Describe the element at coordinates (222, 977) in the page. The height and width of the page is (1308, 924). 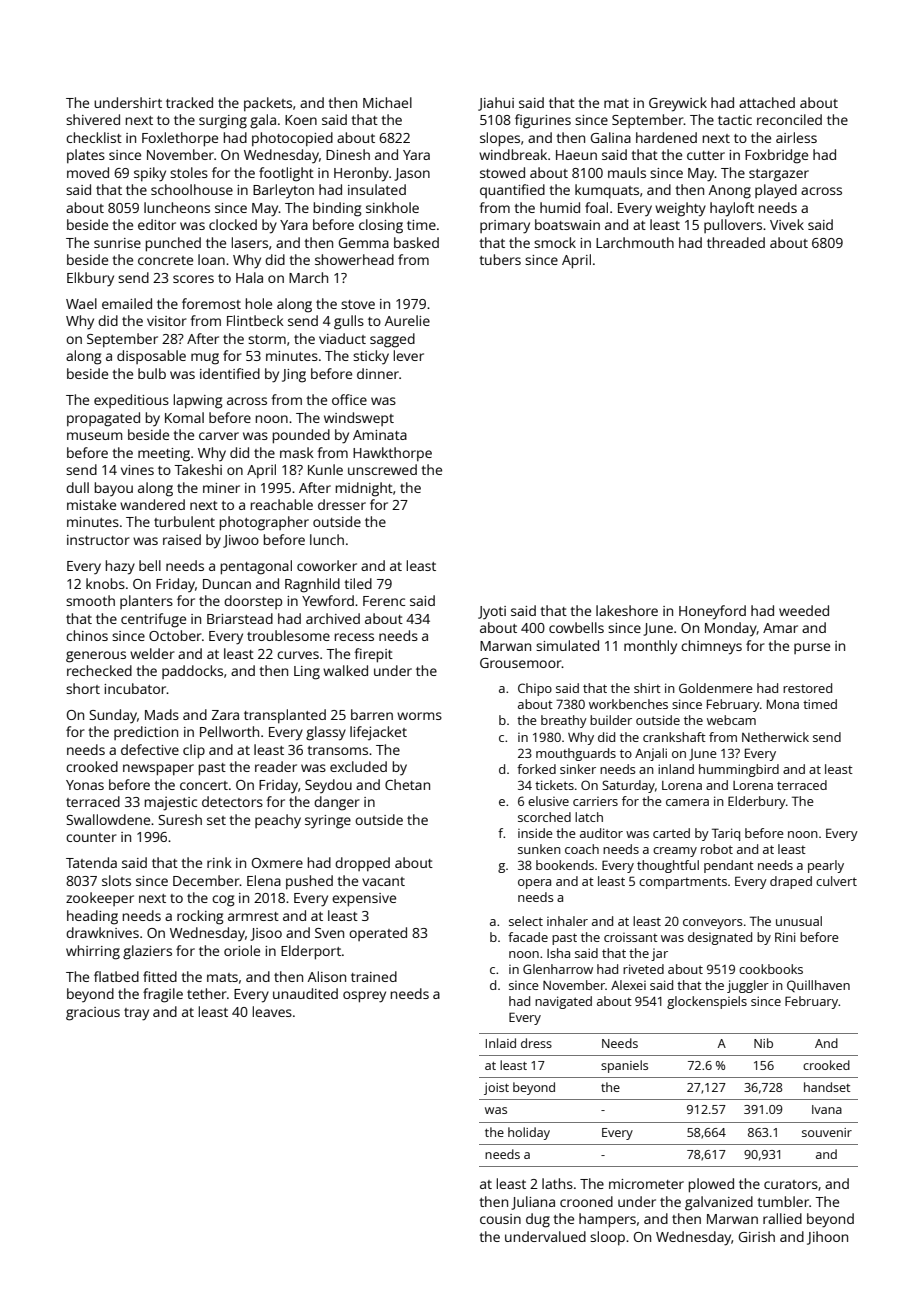
I see `mats` at that location.
